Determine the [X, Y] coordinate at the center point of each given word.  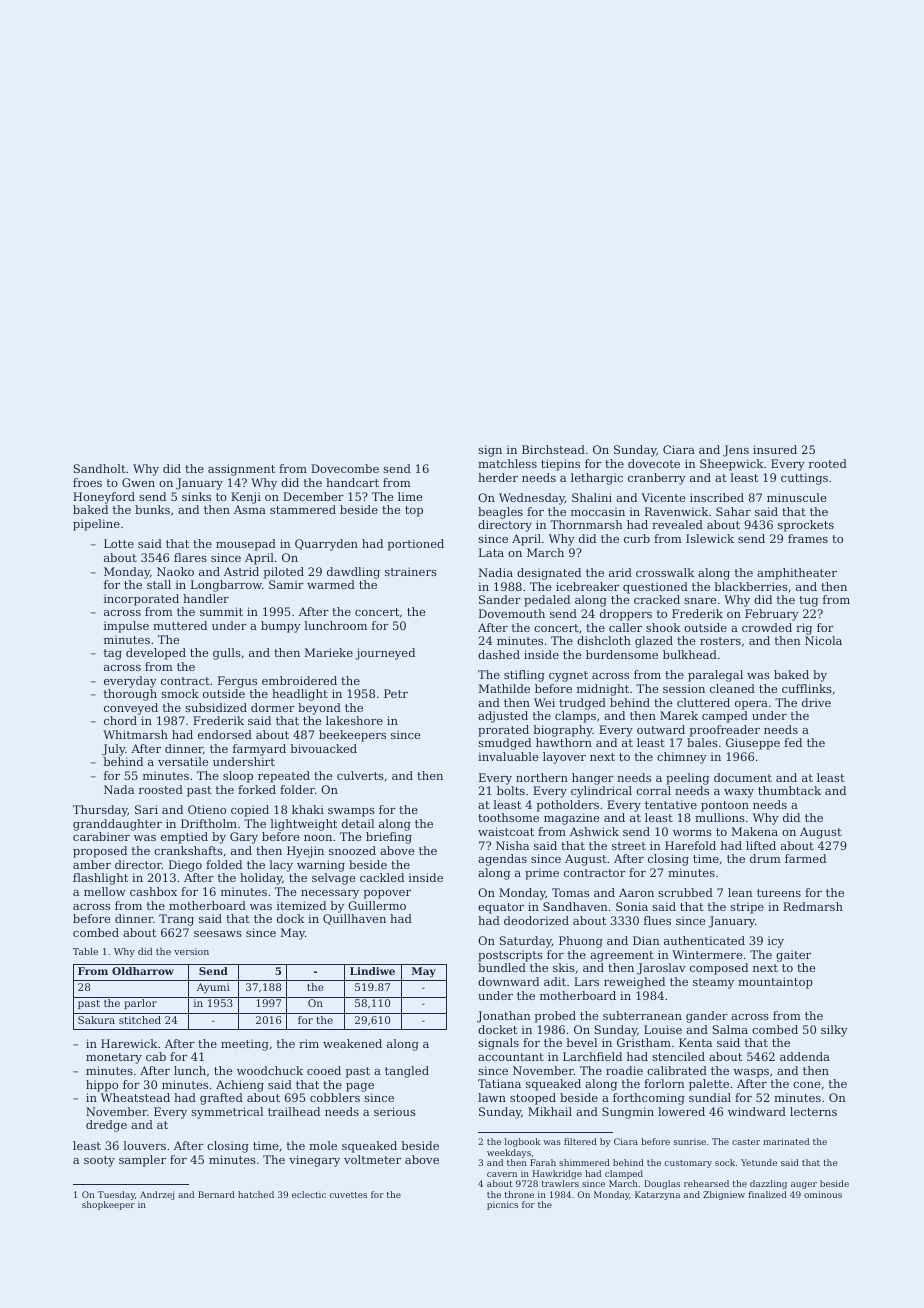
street [629, 846]
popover [387, 894]
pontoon [725, 806]
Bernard [216, 1194]
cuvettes [348, 1195]
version [191, 951]
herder [498, 477]
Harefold [690, 845]
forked [257, 789]
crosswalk [665, 572]
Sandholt [100, 468]
